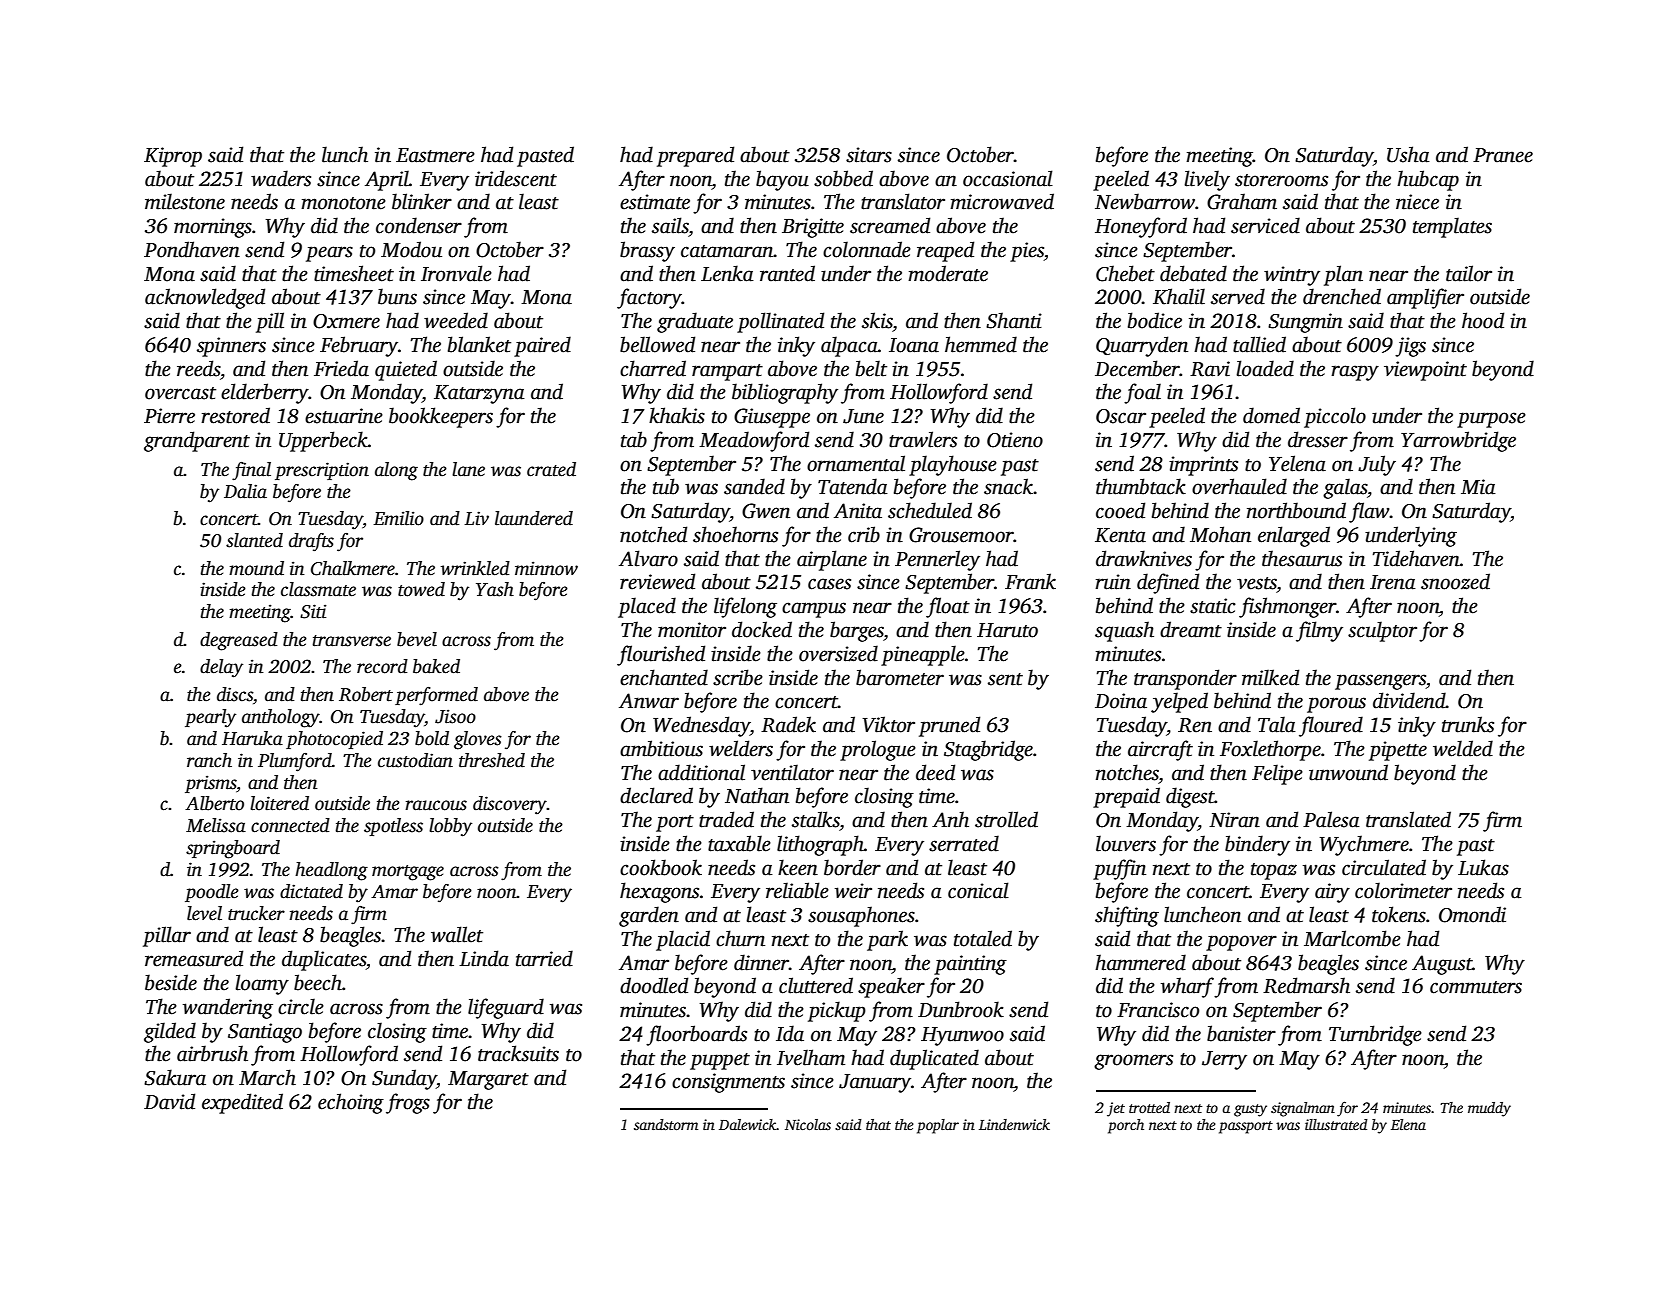 The image size is (1679, 1297). I want to click on Eastmere, so click(435, 155).
